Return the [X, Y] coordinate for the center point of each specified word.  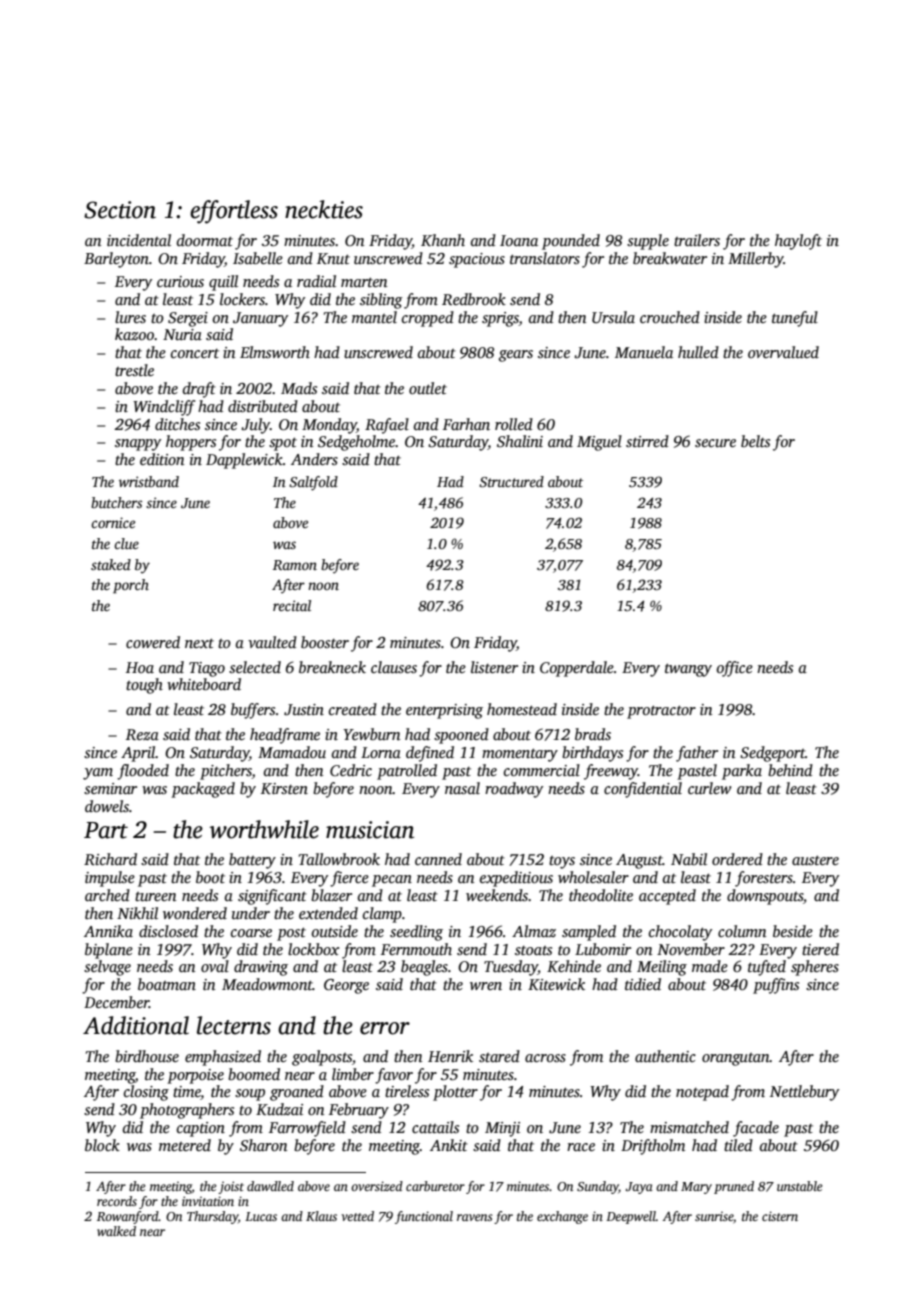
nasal [462, 788]
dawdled [270, 1186]
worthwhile [264, 829]
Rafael [387, 426]
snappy [138, 445]
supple [648, 242]
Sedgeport [772, 754]
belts [755, 441]
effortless [234, 212]
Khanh [443, 240]
